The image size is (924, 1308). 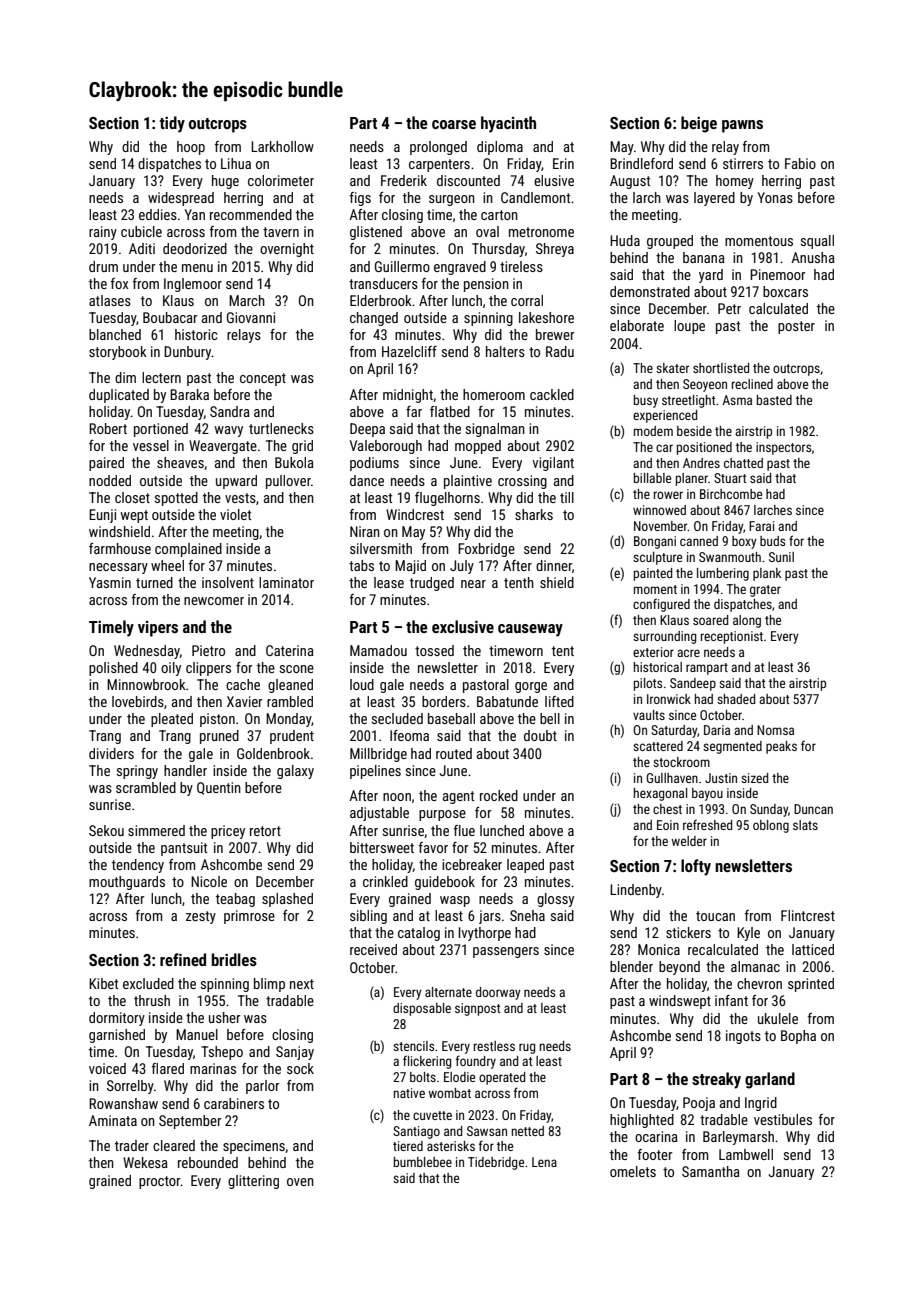 What do you see at coordinates (699, 124) in the screenshot?
I see `beige` at bounding box center [699, 124].
